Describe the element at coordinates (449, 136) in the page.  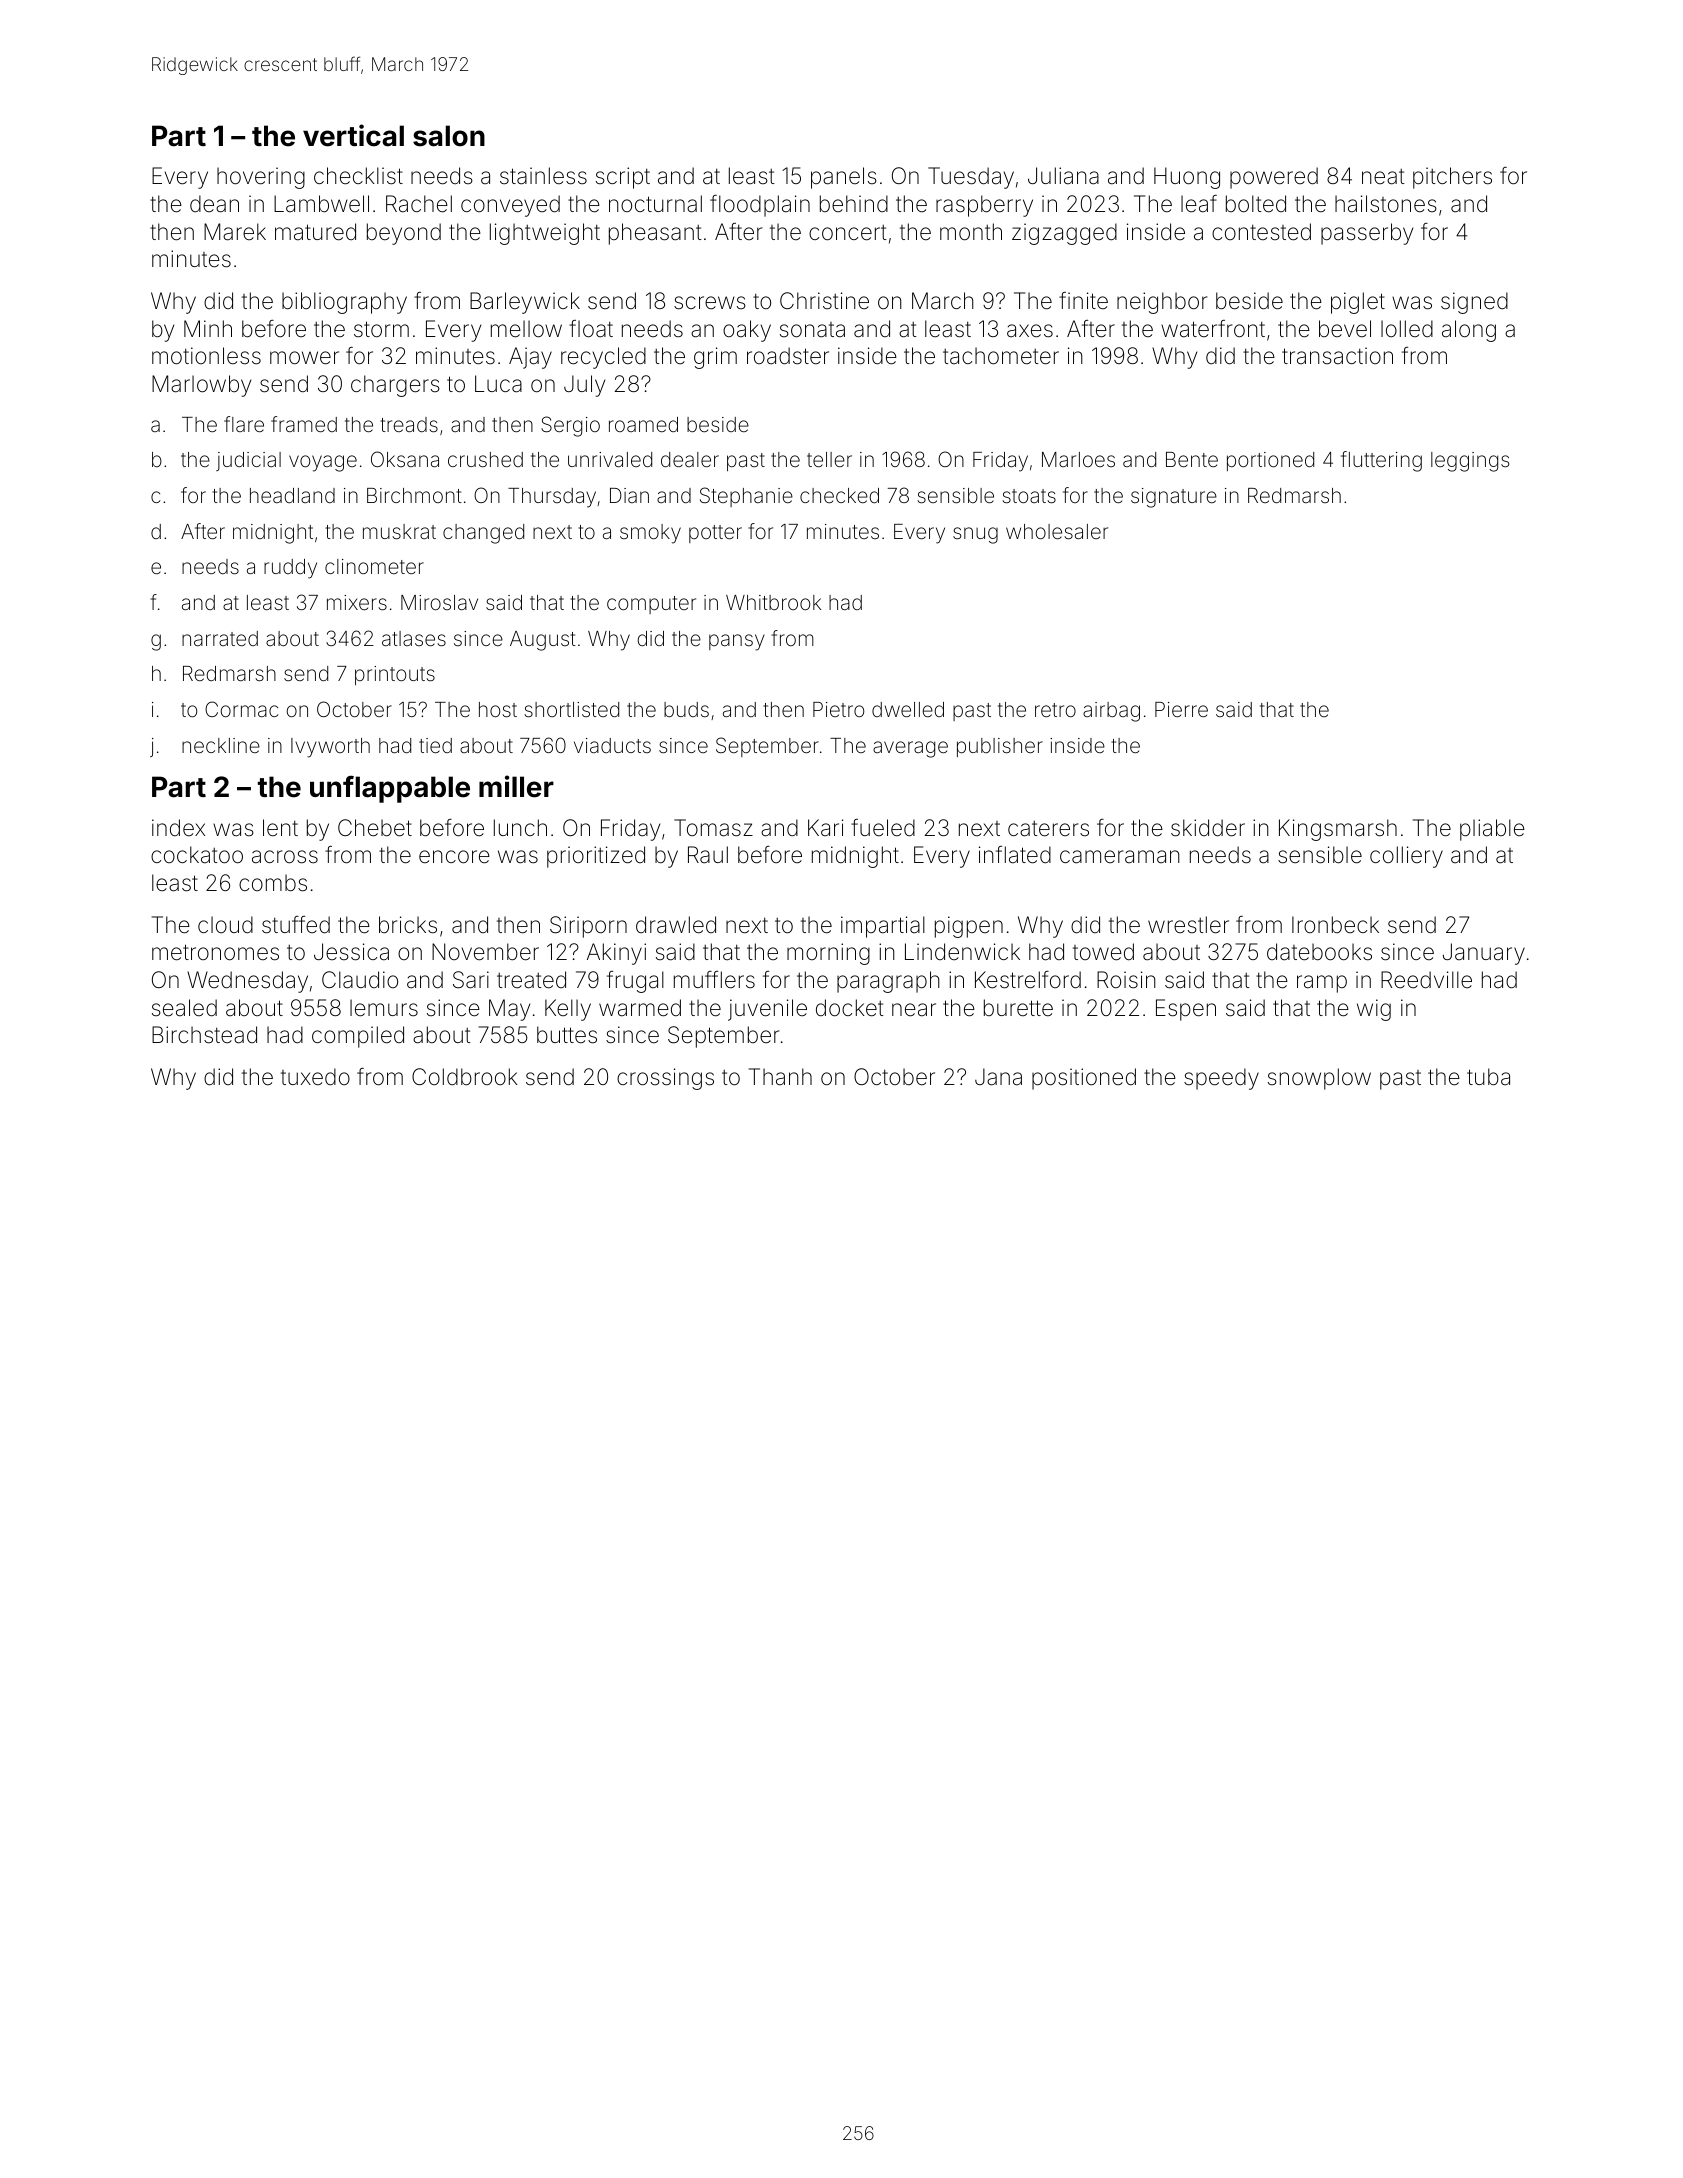
I see `salon` at that location.
